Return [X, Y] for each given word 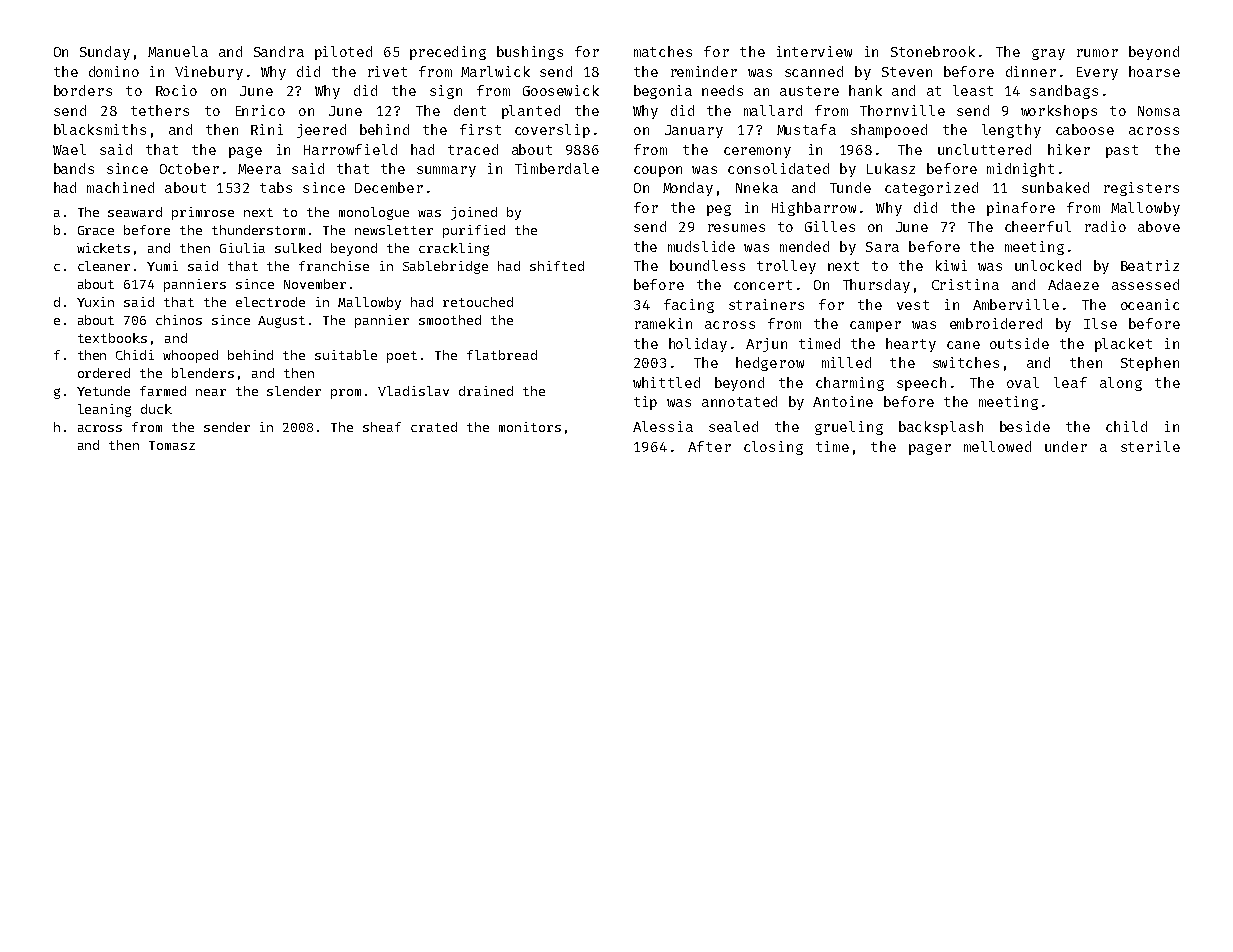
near [211, 392]
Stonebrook [933, 51]
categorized [931, 189]
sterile [1150, 446]
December [389, 187]
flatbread [502, 355]
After [709, 446]
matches [663, 51]
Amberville [1016, 304]
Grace [96, 230]
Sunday [105, 53]
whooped [190, 356]
